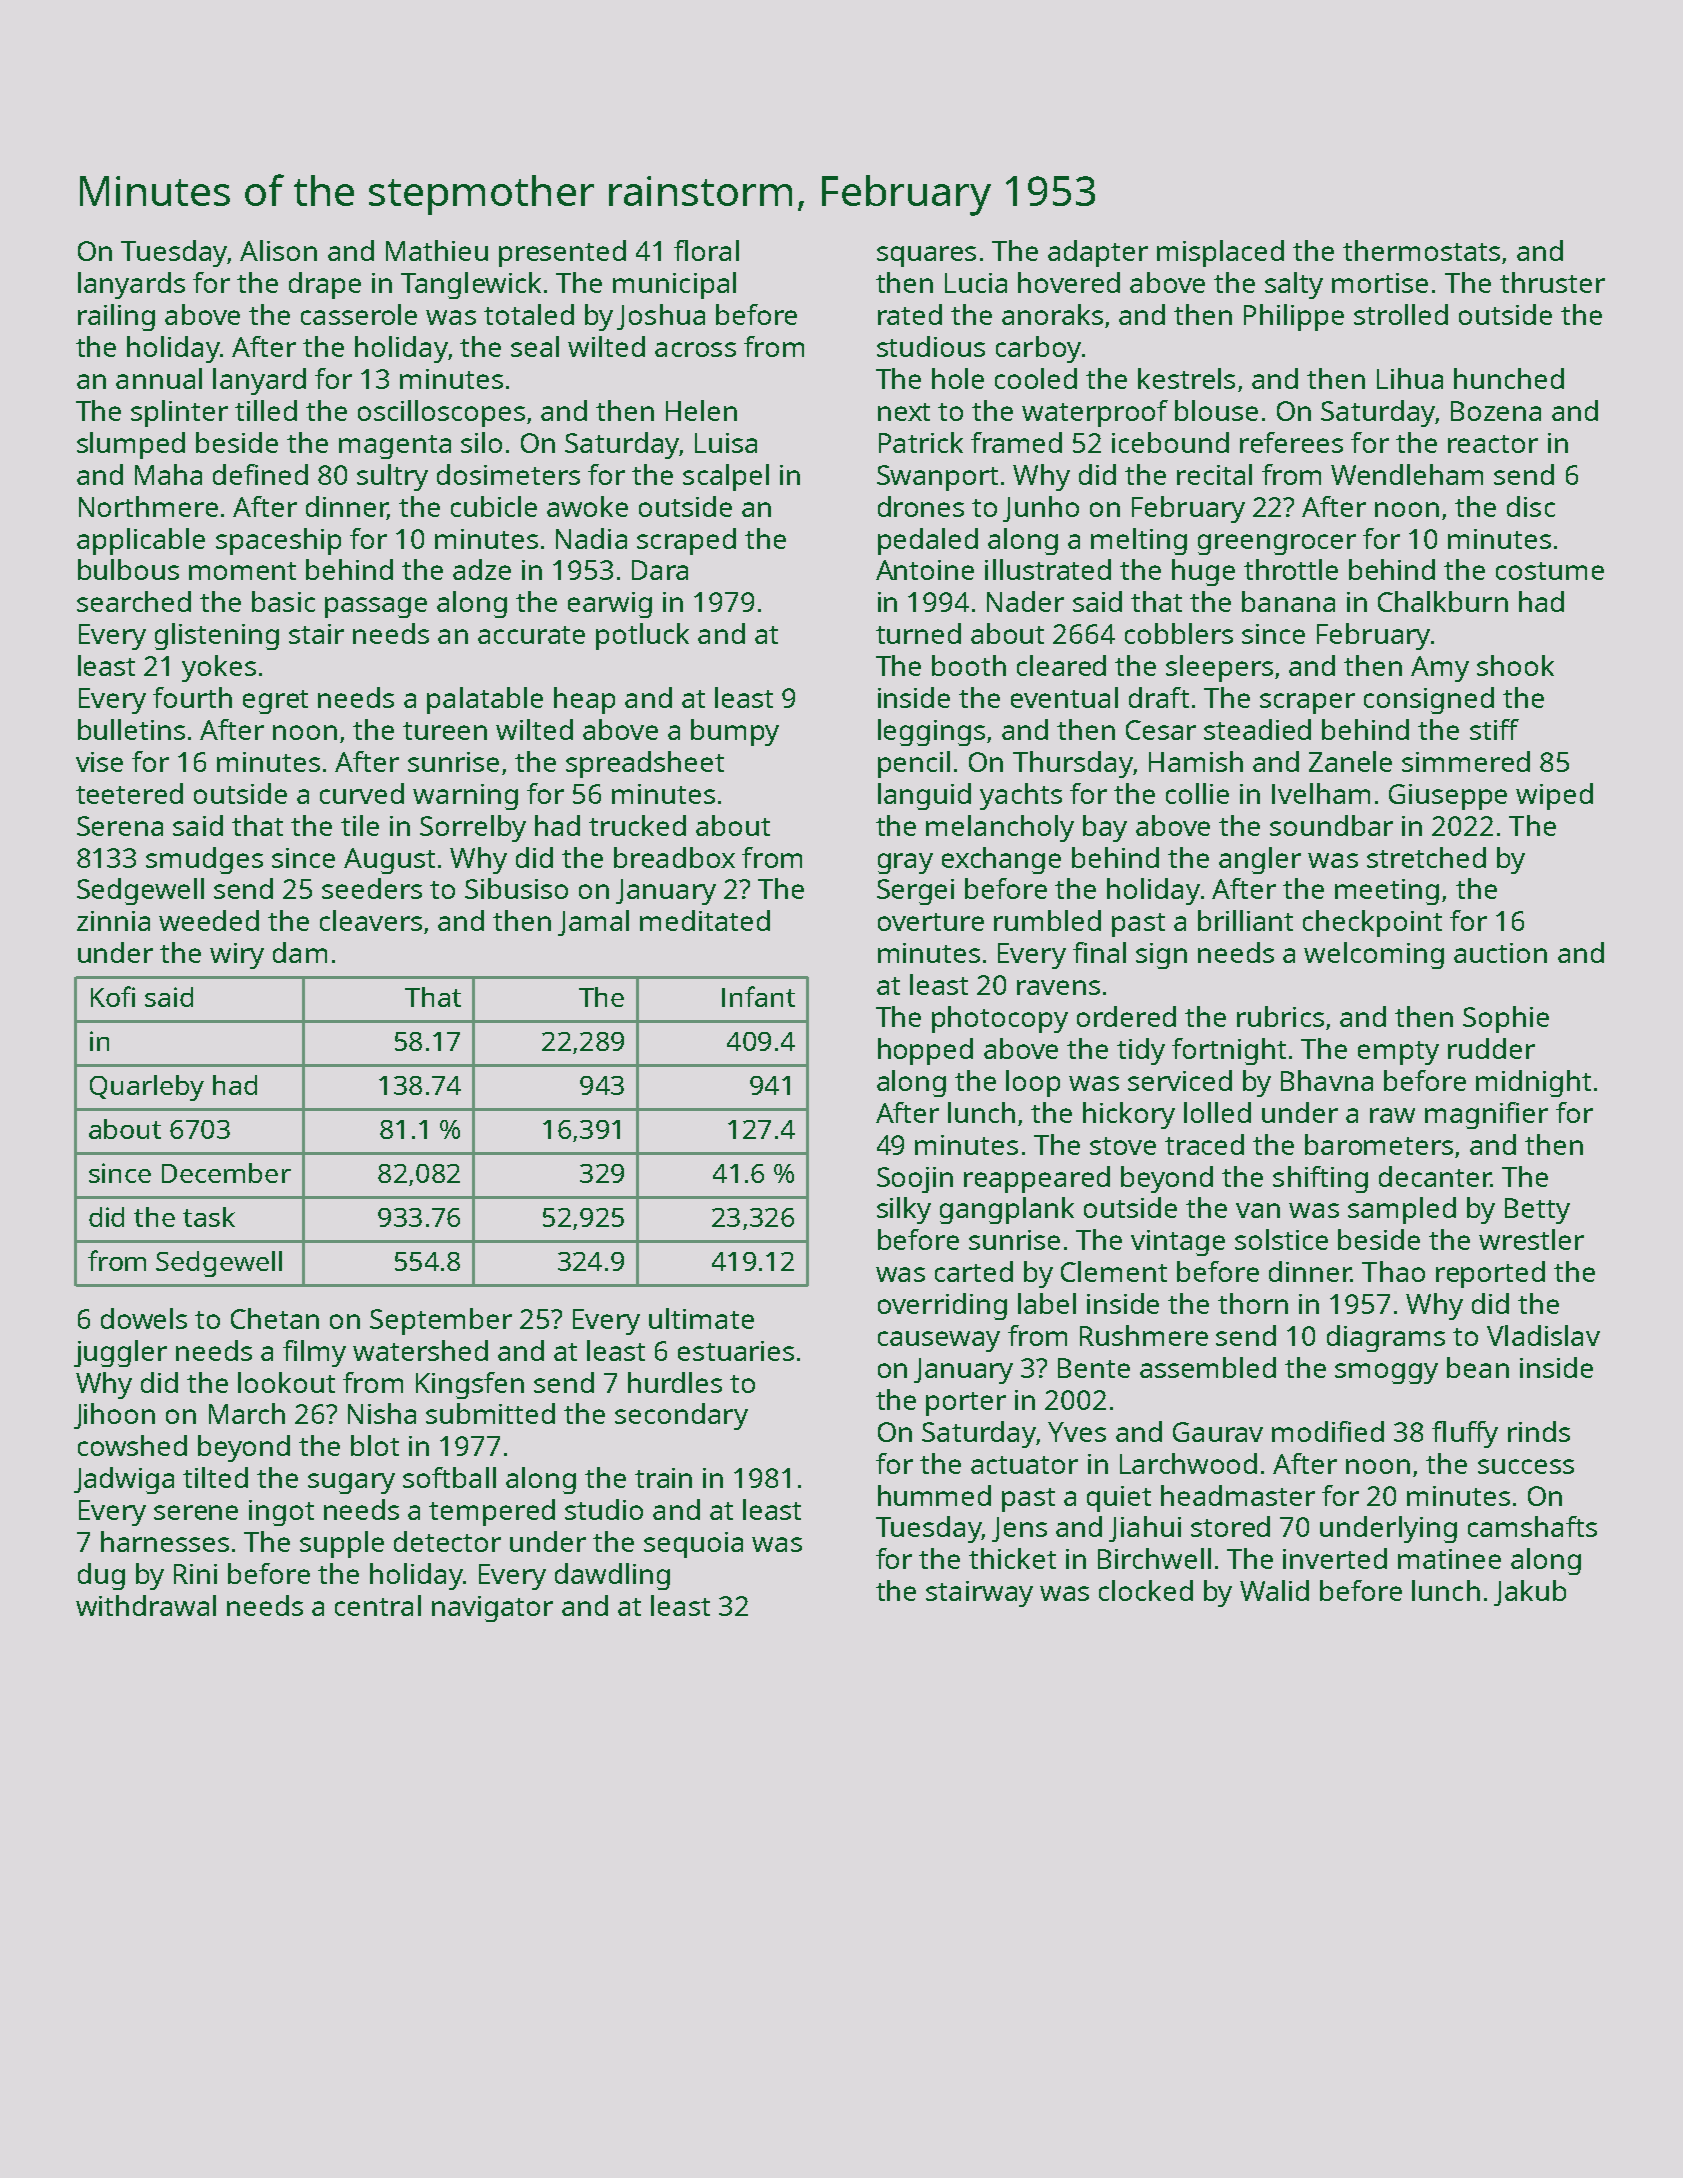  What do you see at coordinates (1387, 892) in the image?
I see `meeting` at bounding box center [1387, 892].
